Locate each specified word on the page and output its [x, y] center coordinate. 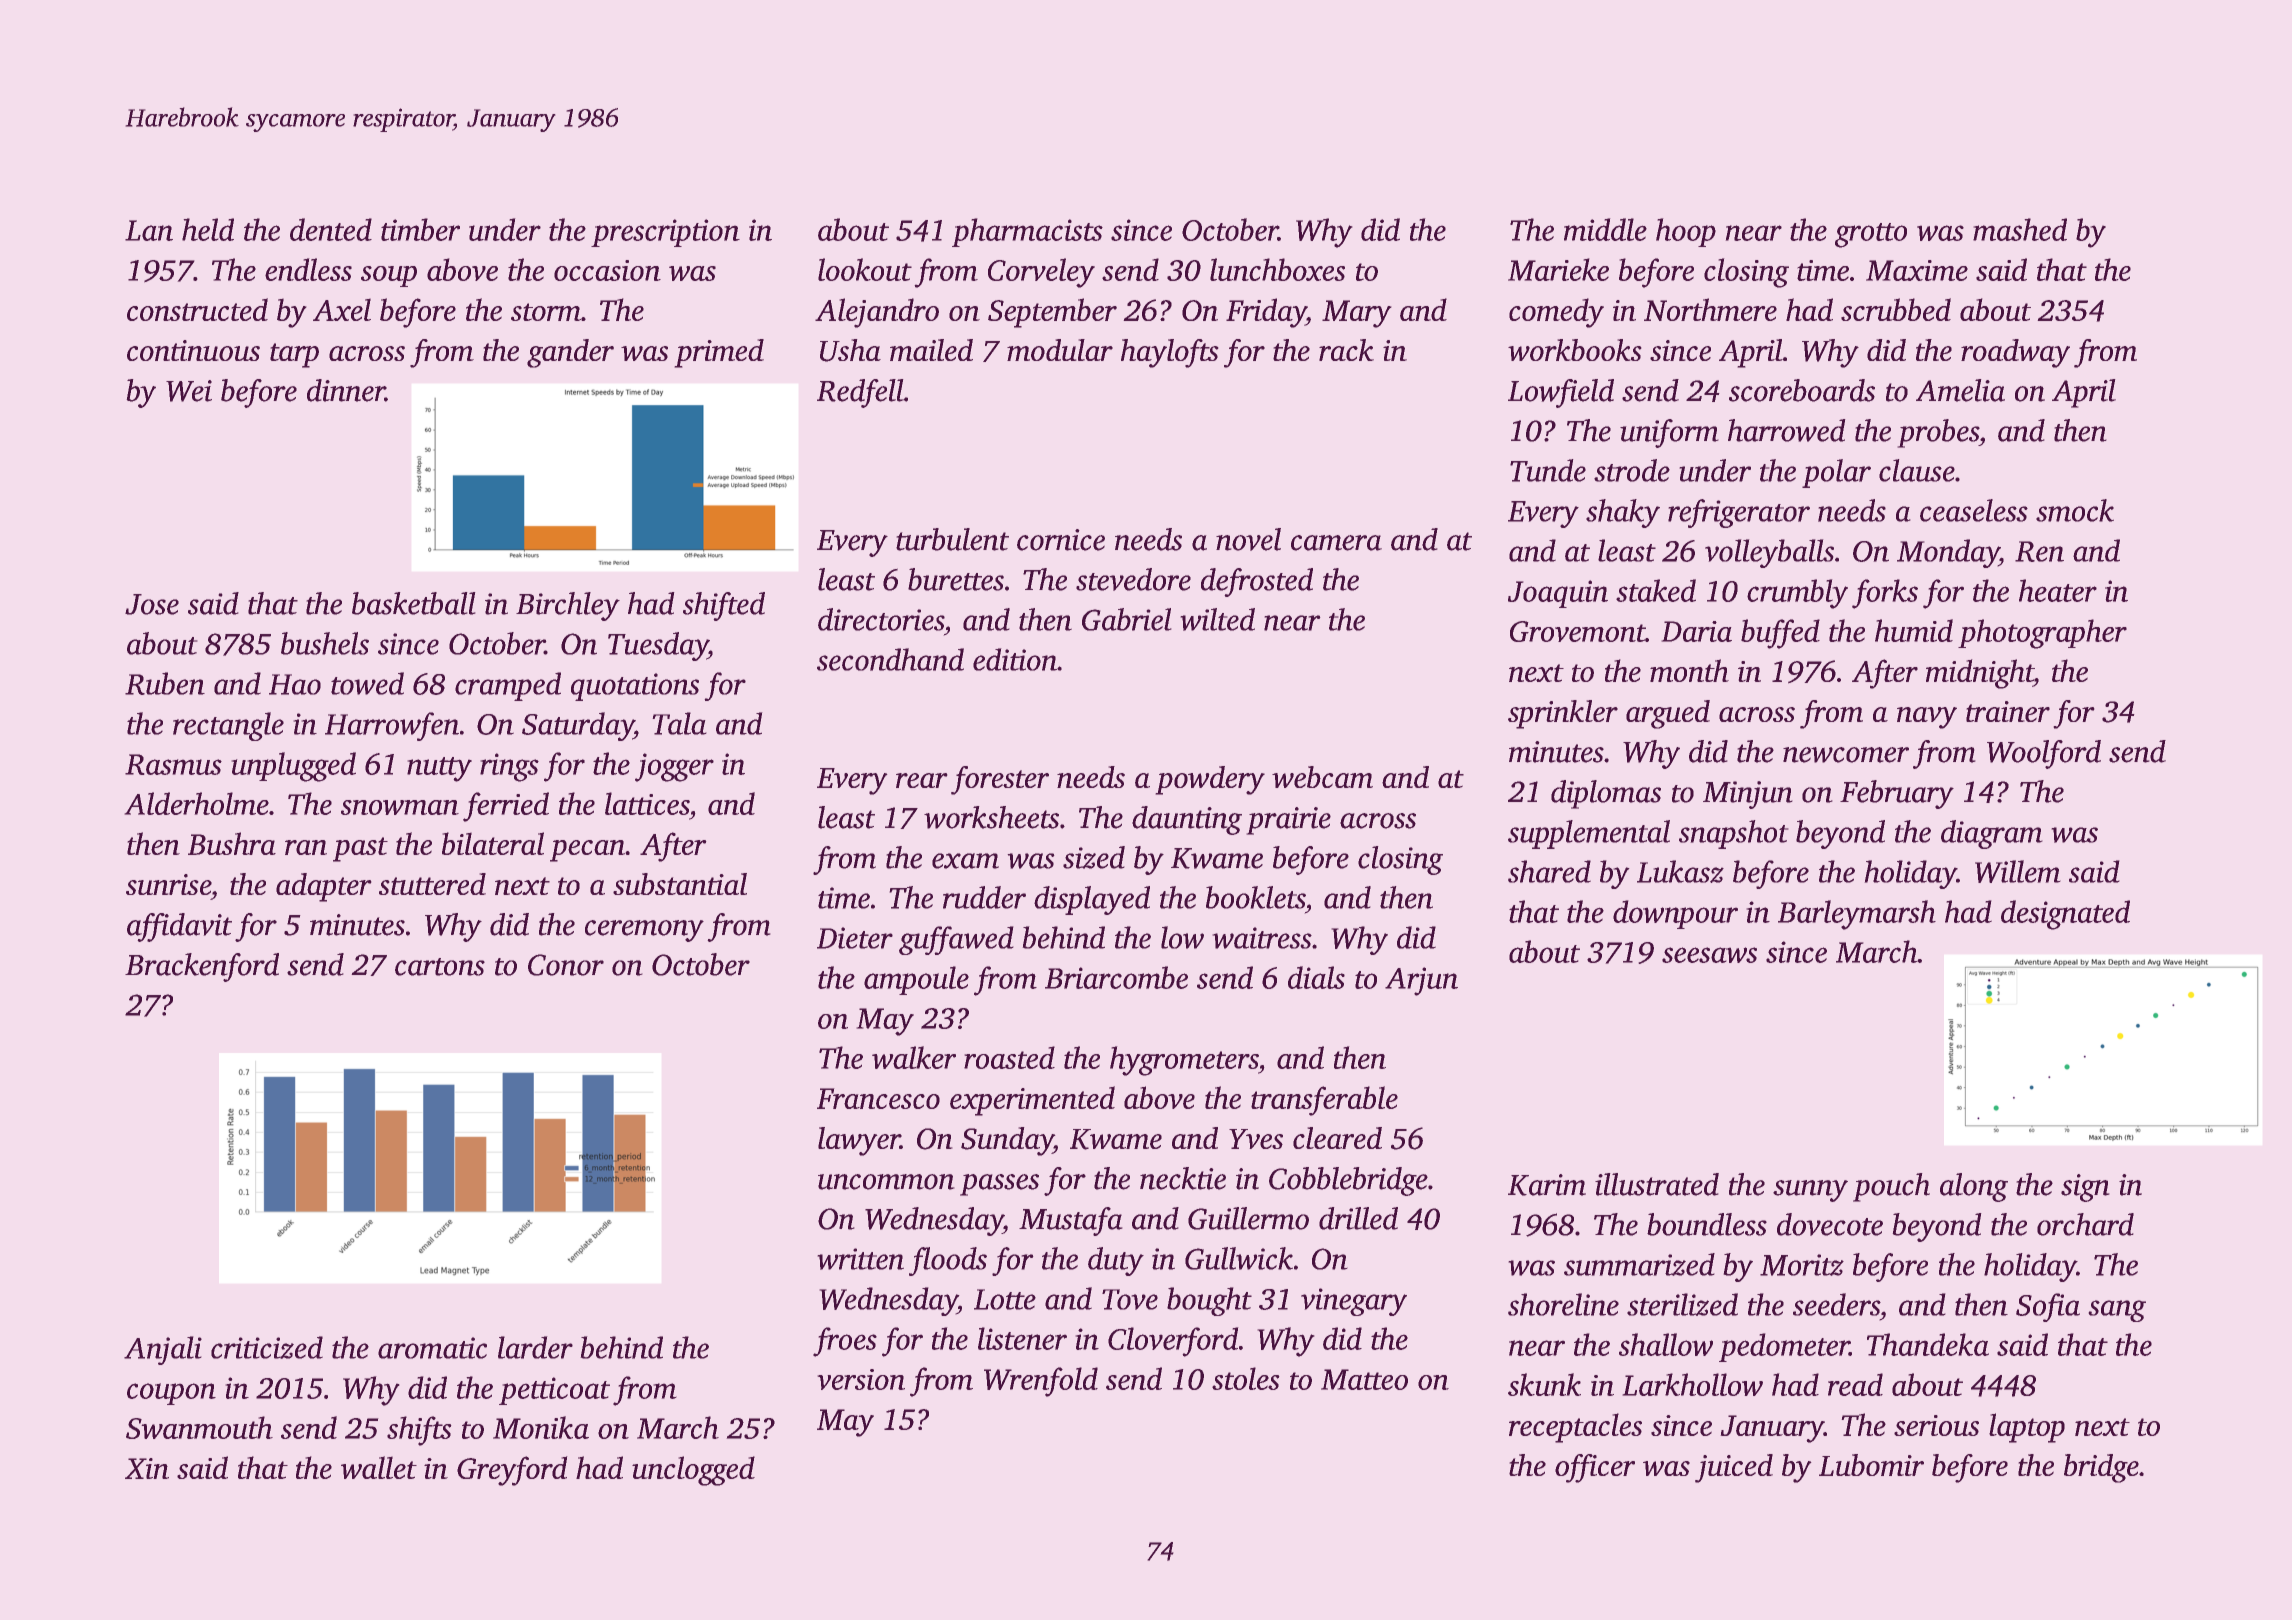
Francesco [878, 1098]
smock [2075, 510]
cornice [1061, 540]
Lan [149, 230]
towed [367, 683]
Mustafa [1070, 1221]
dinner [346, 390]
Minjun [1747, 795]
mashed [2020, 229]
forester [1000, 780]
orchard [2085, 1224]
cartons [440, 967]
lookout [865, 269]
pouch [1891, 1187]
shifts [419, 1431]
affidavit [179, 927]
